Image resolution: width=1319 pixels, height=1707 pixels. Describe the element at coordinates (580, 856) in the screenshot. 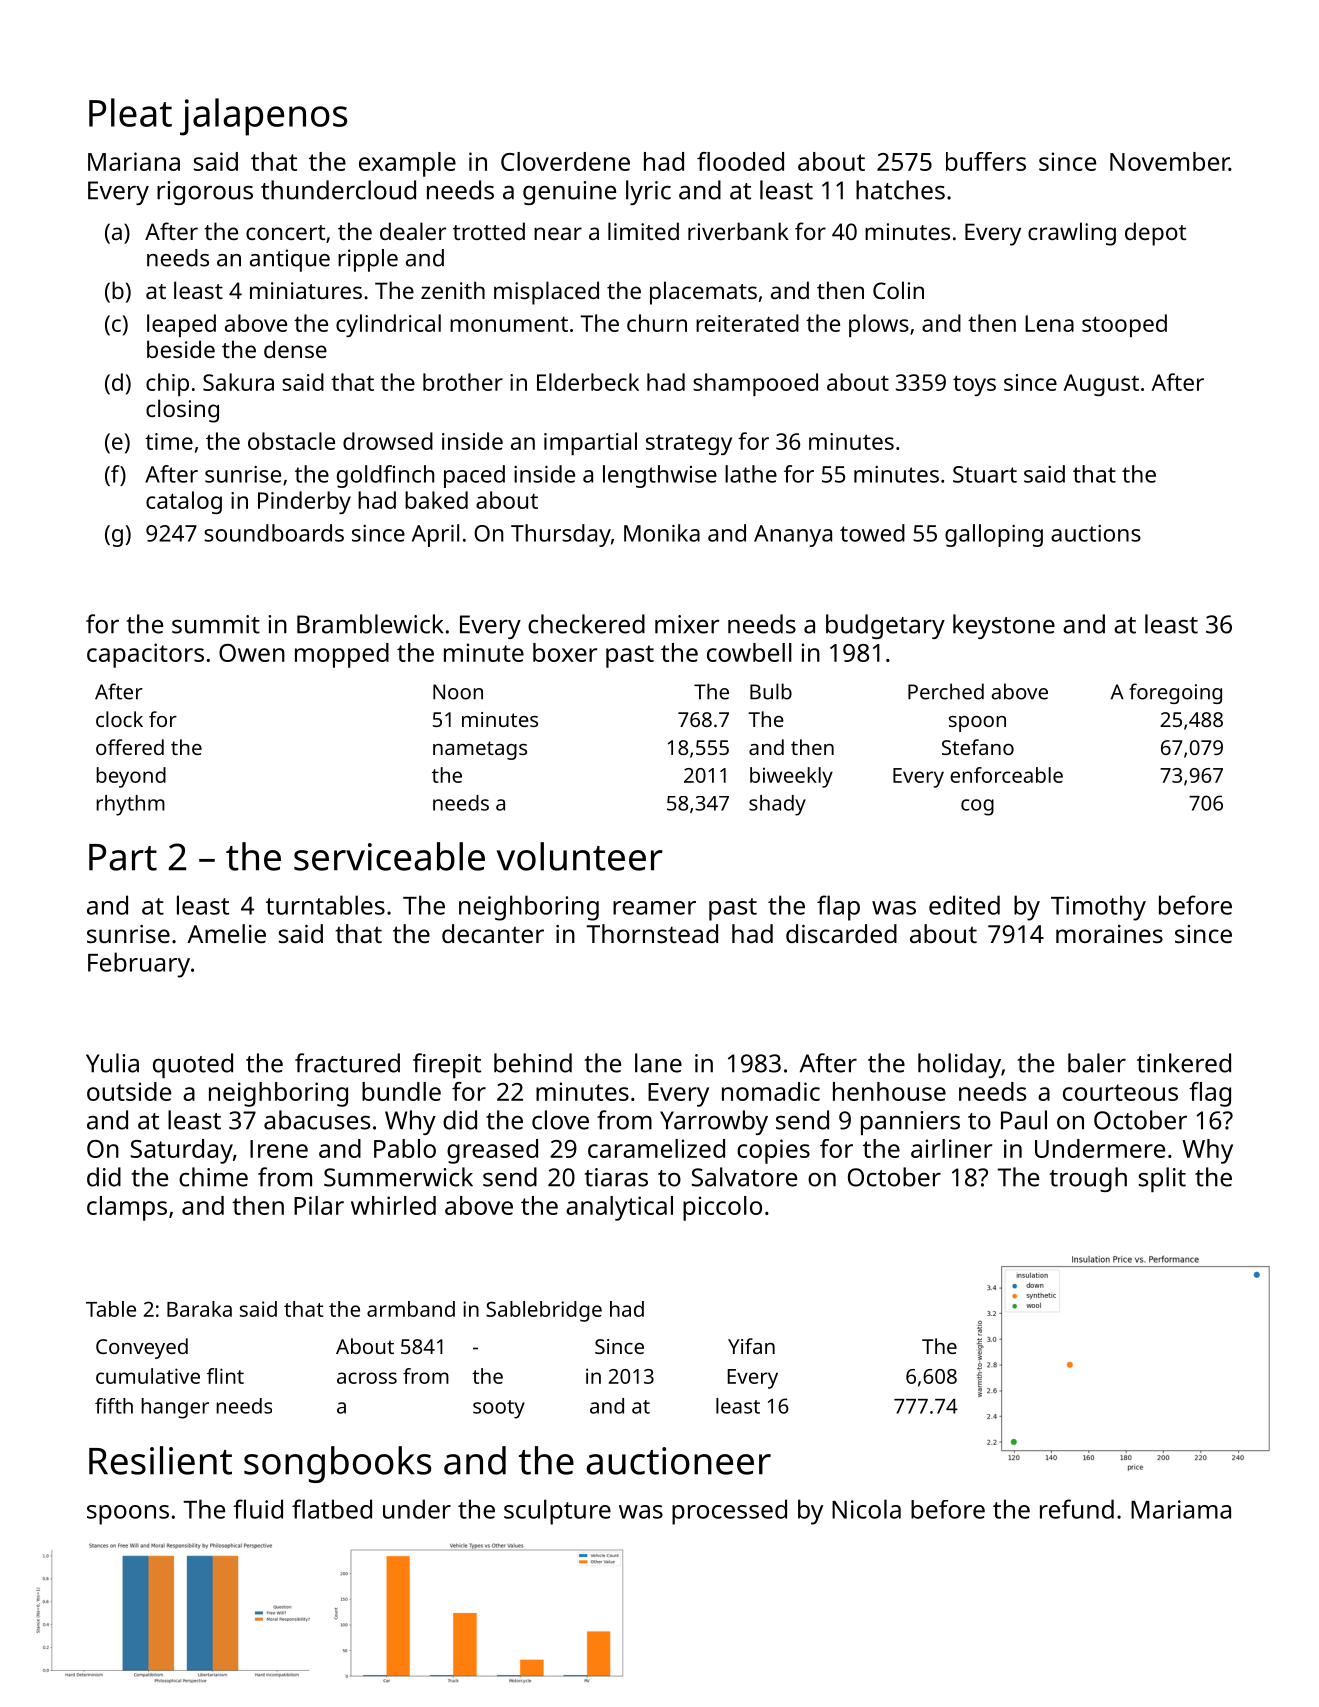

I see `volunteer` at that location.
